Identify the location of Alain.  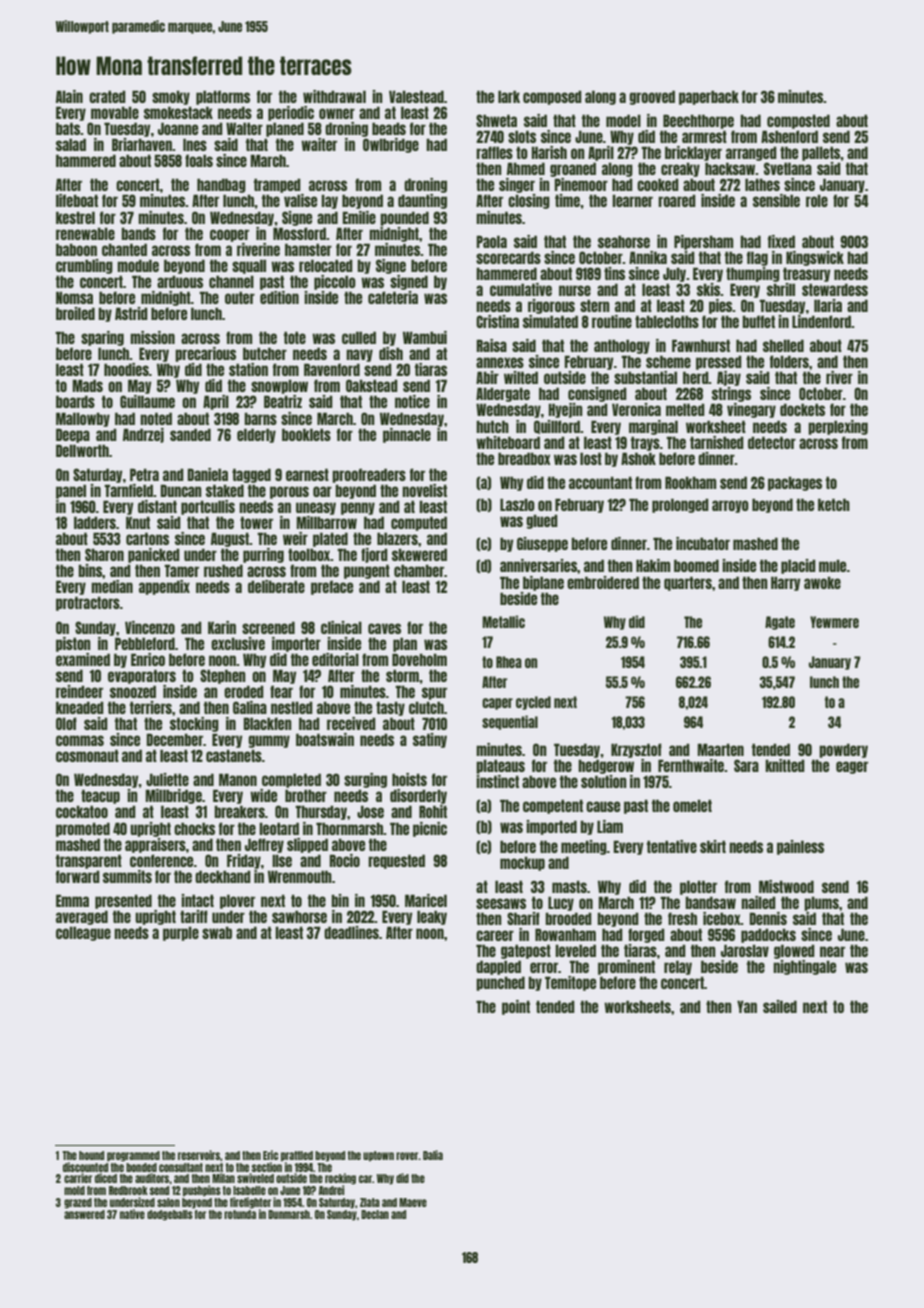
(69, 96).
